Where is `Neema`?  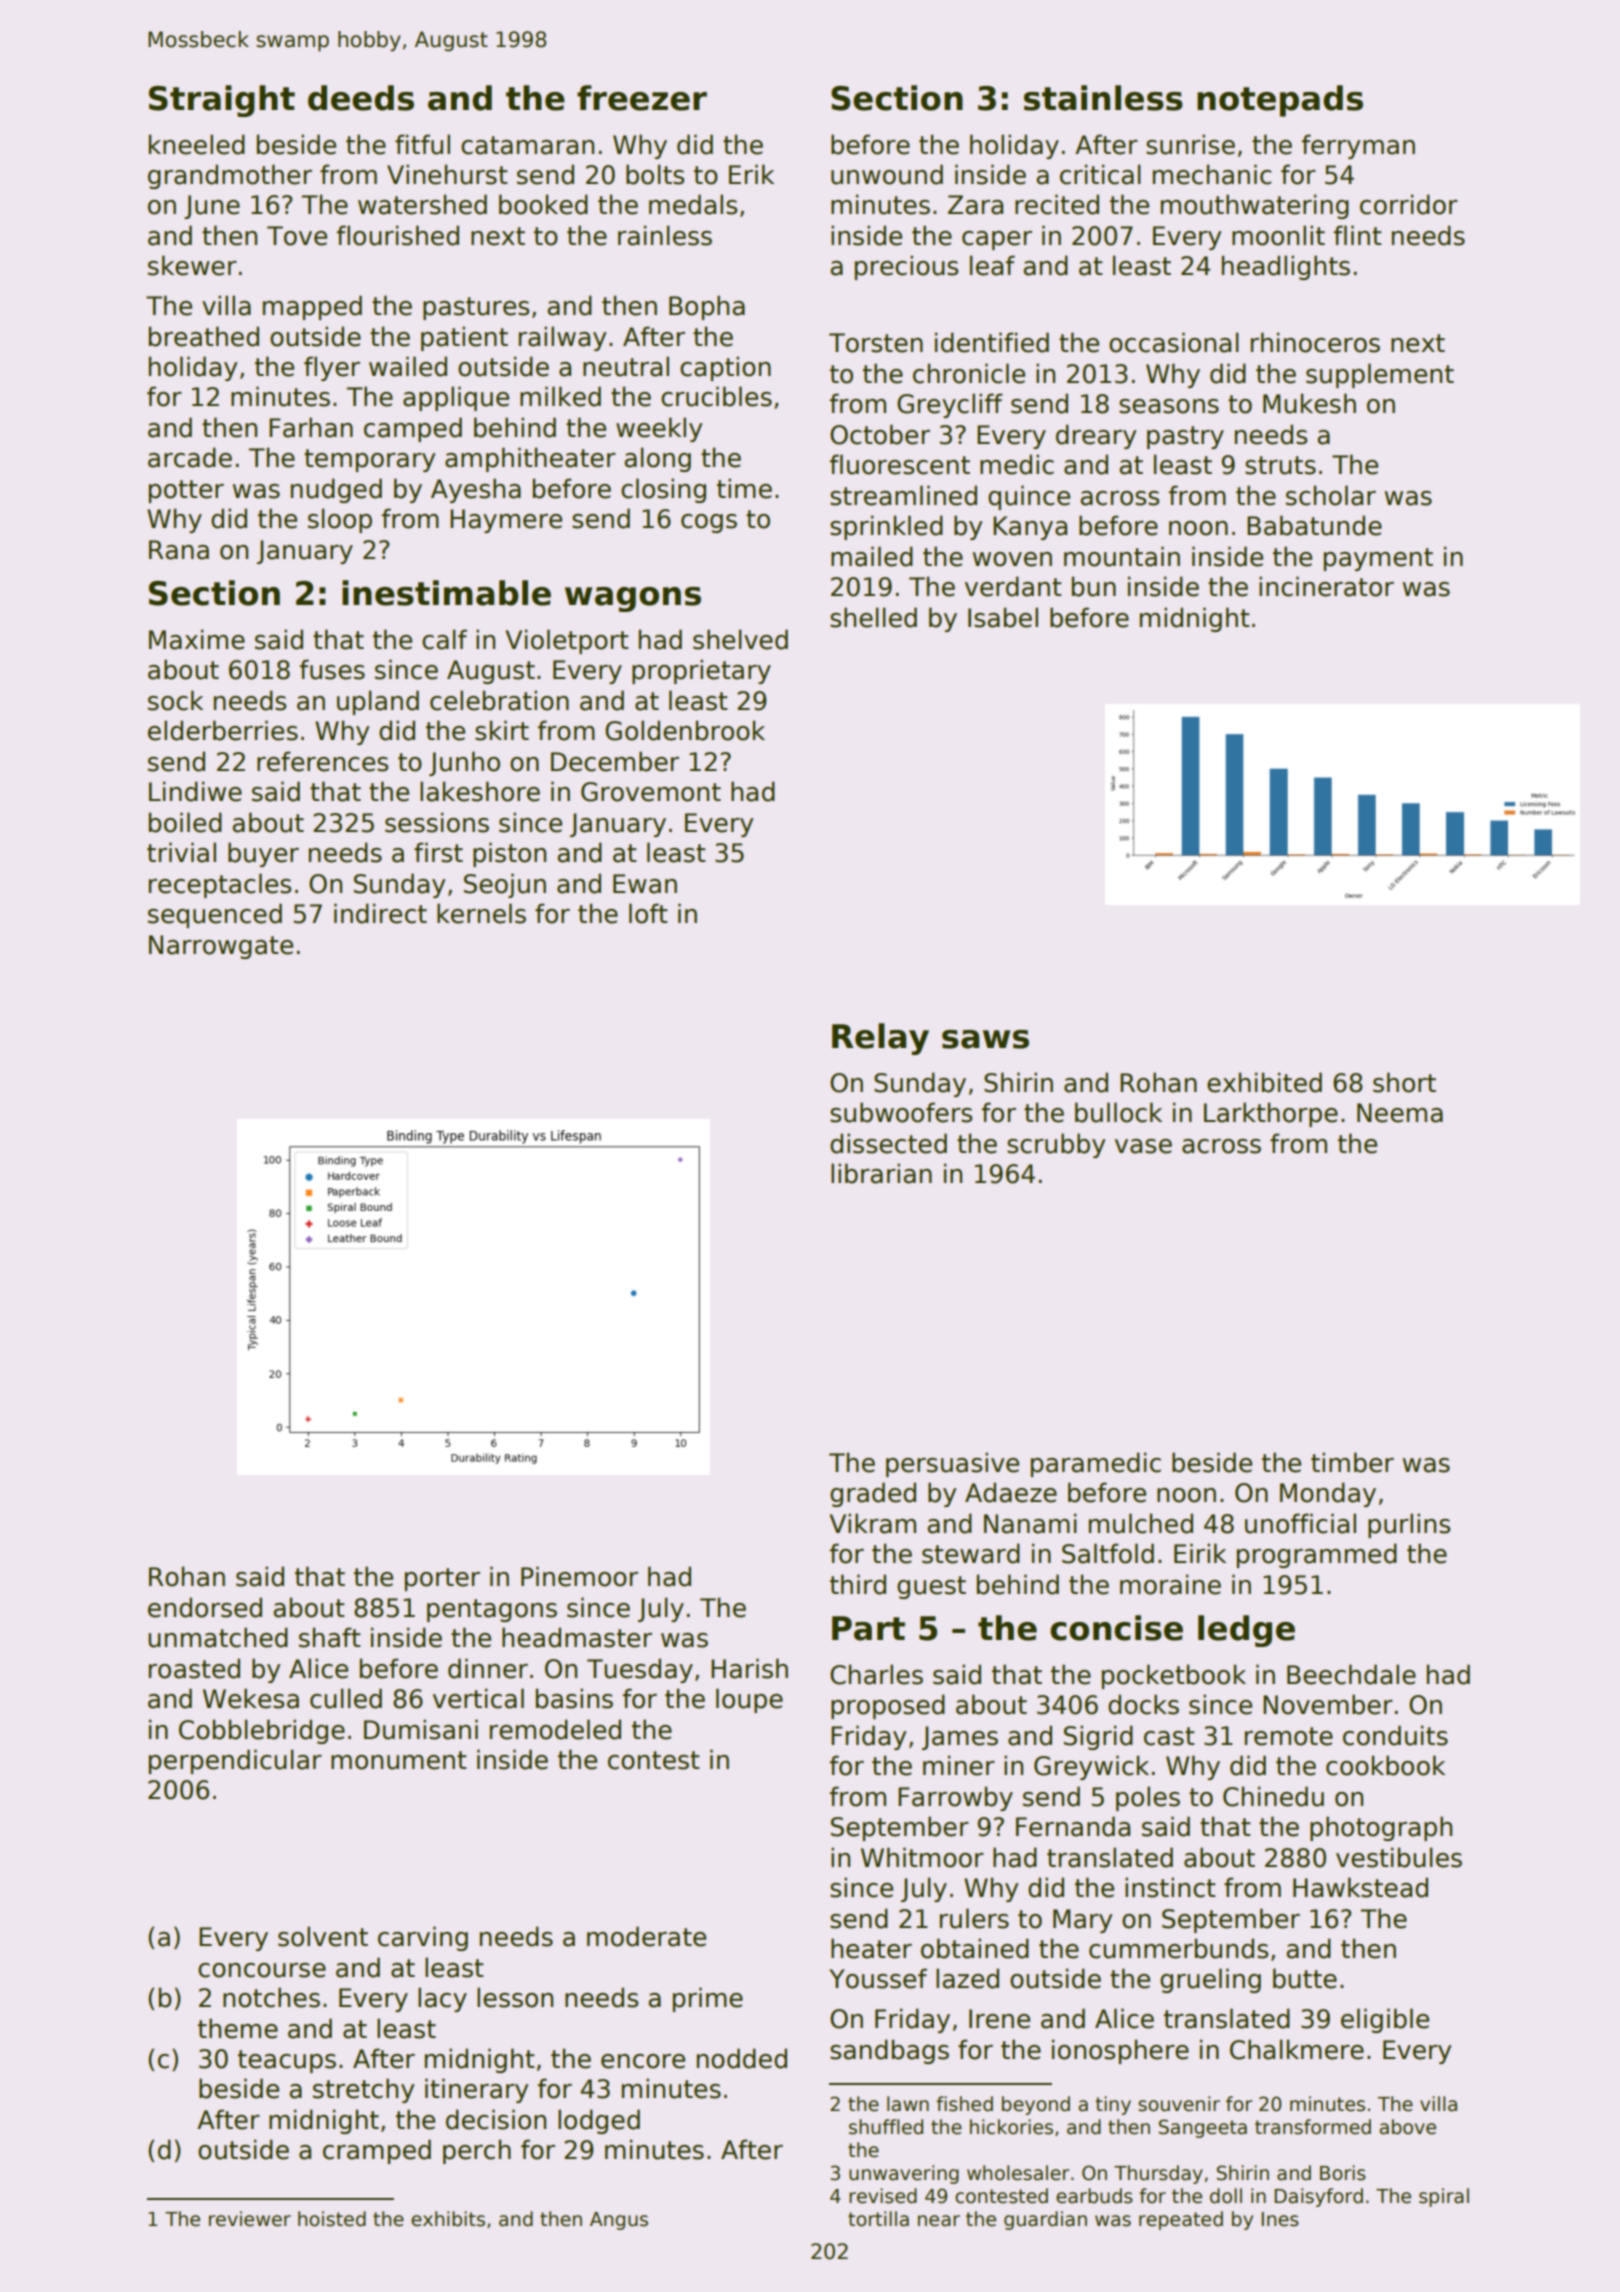 Neema is located at coordinates (1400, 1113).
